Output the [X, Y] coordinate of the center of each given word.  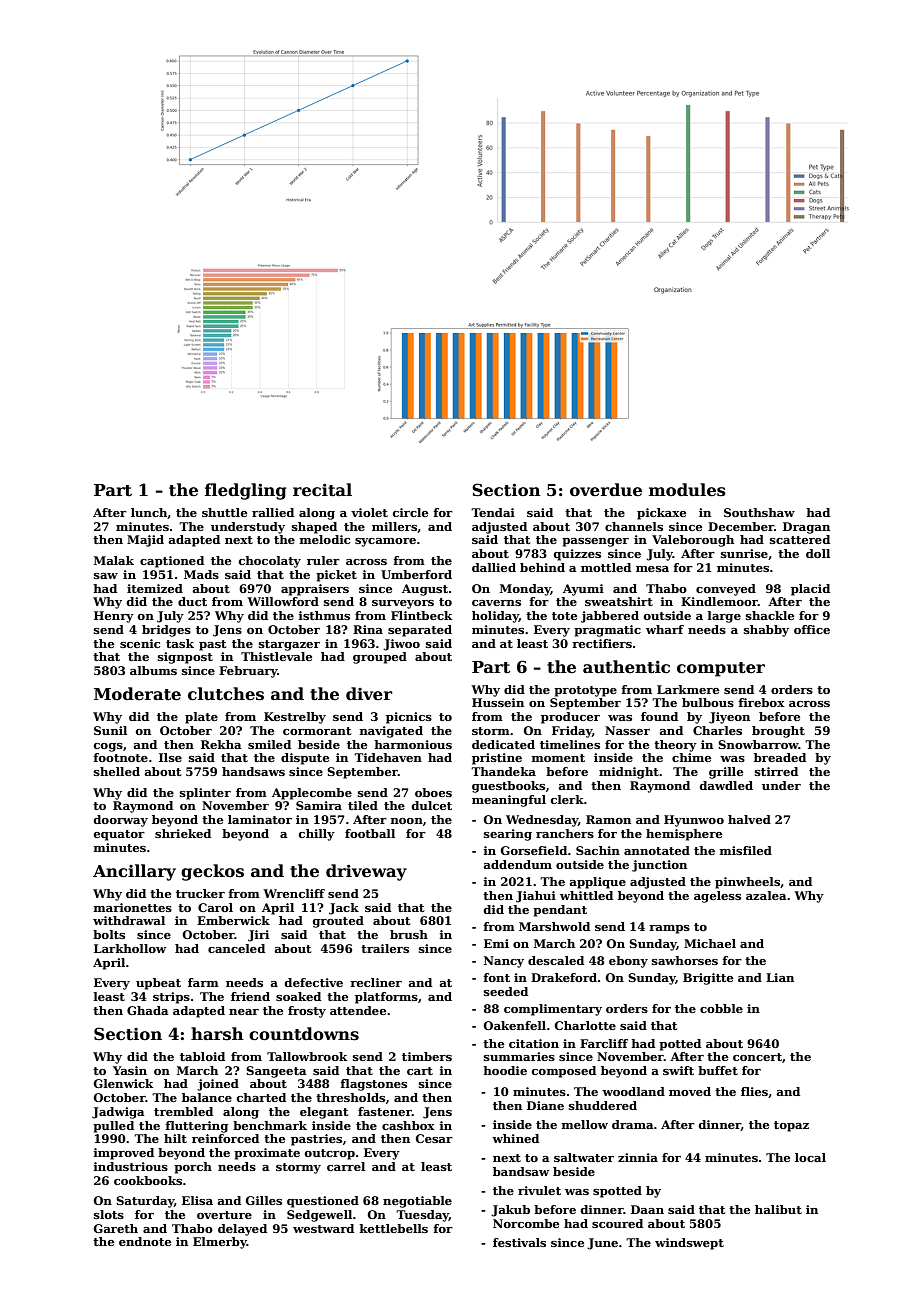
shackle [770, 615]
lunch [149, 513]
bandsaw [521, 1171]
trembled [183, 1111]
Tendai [493, 512]
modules [687, 490]
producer [570, 718]
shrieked [183, 833]
